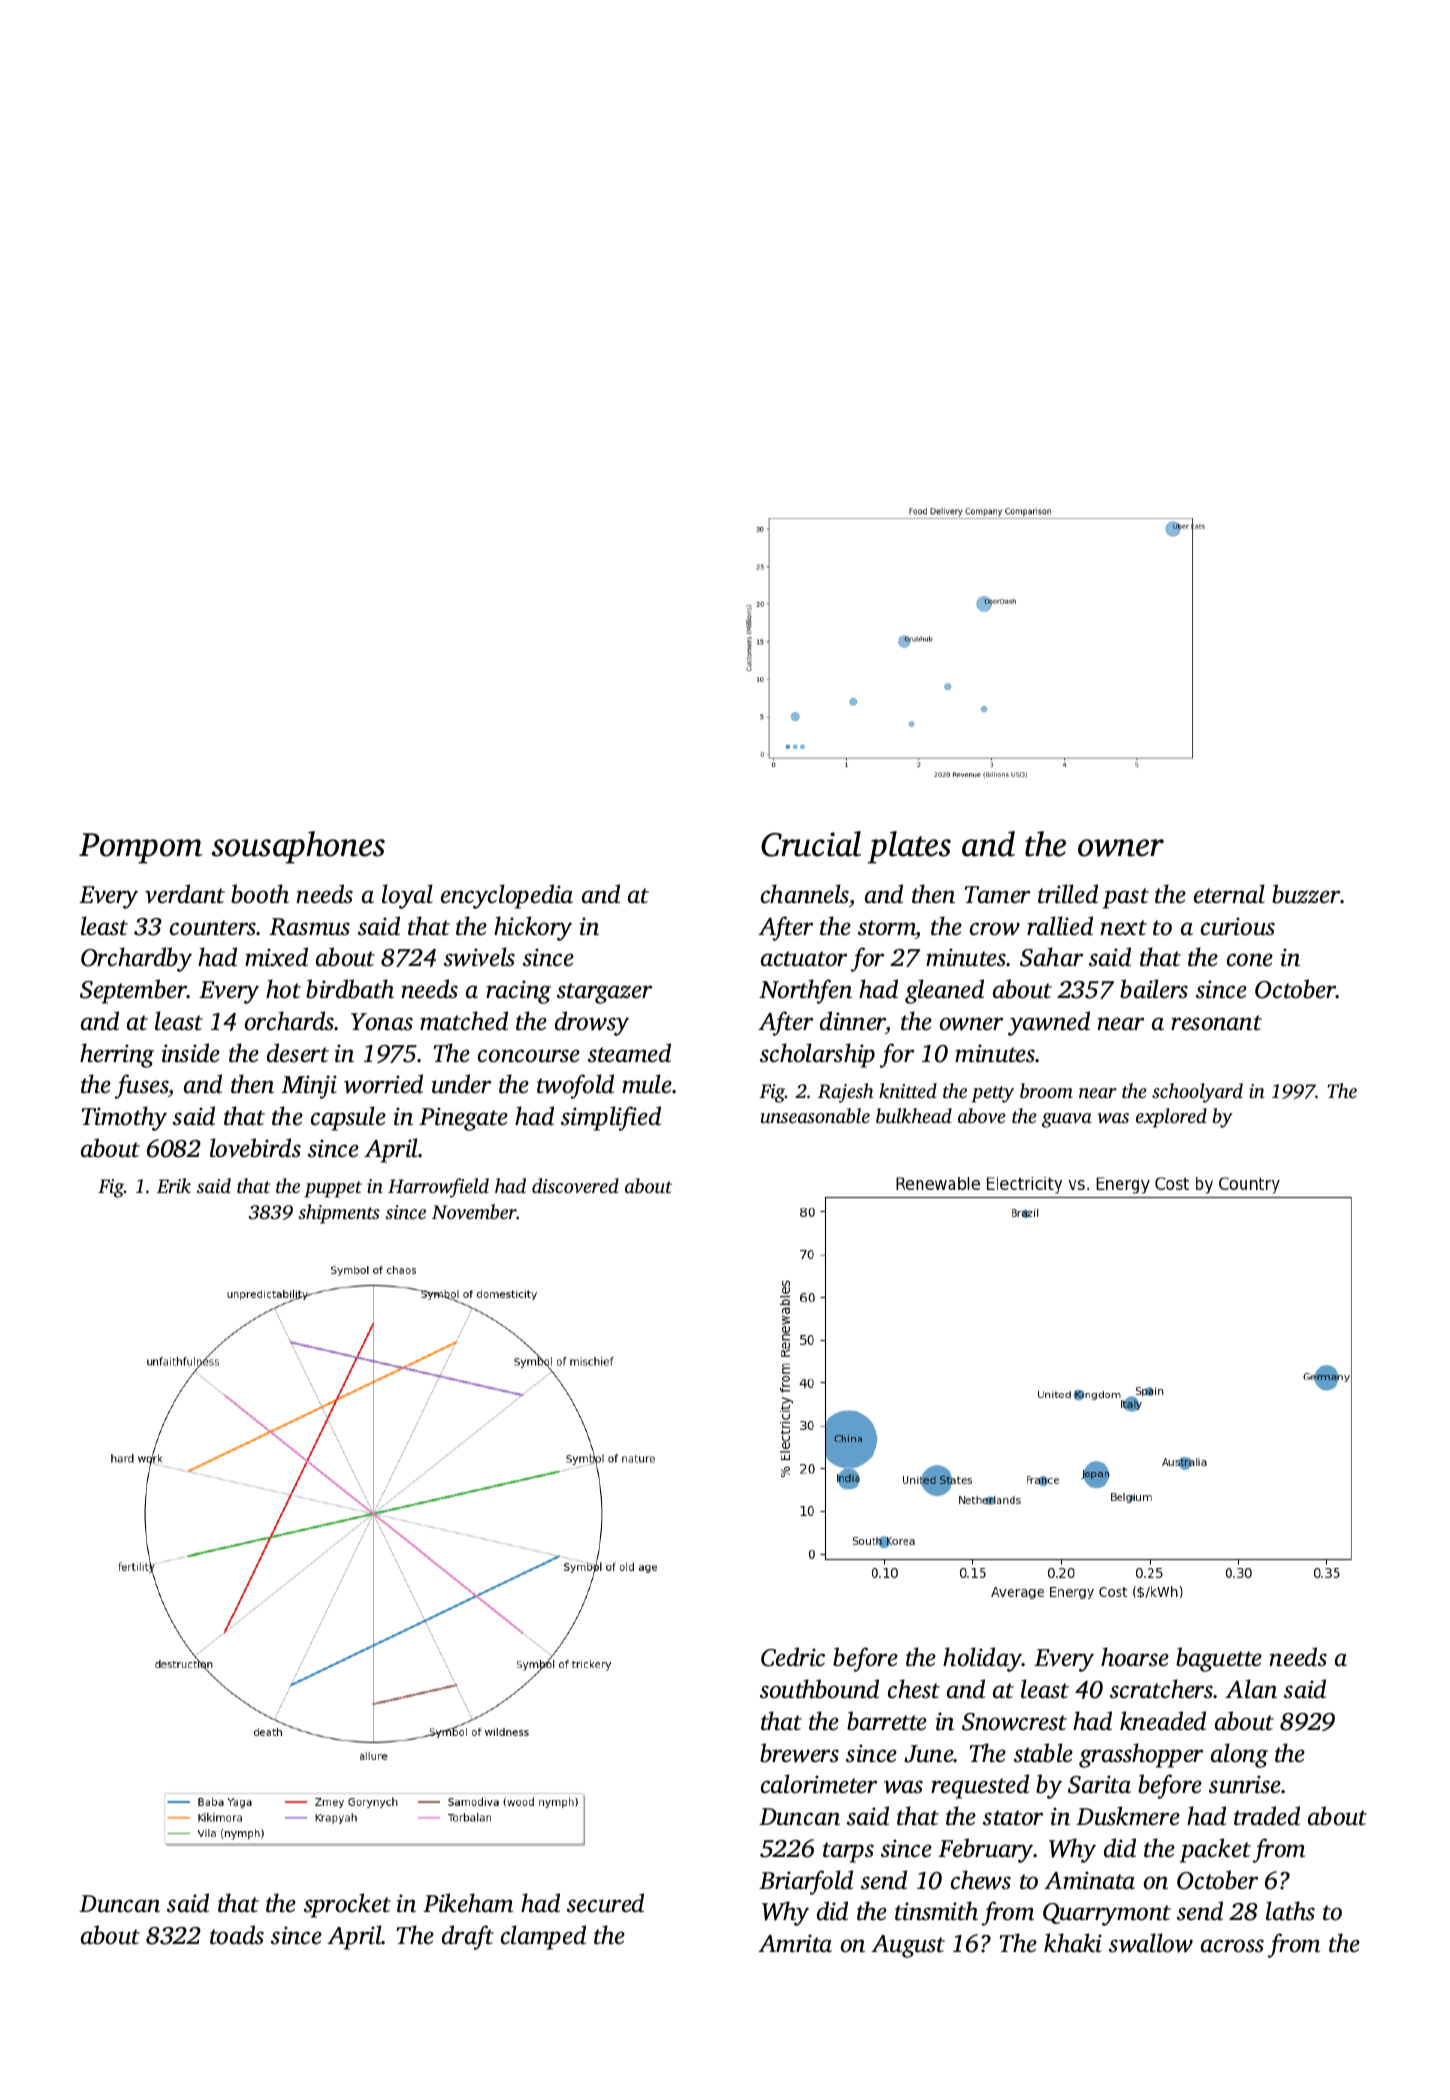  I want to click on desert, so click(298, 1053).
